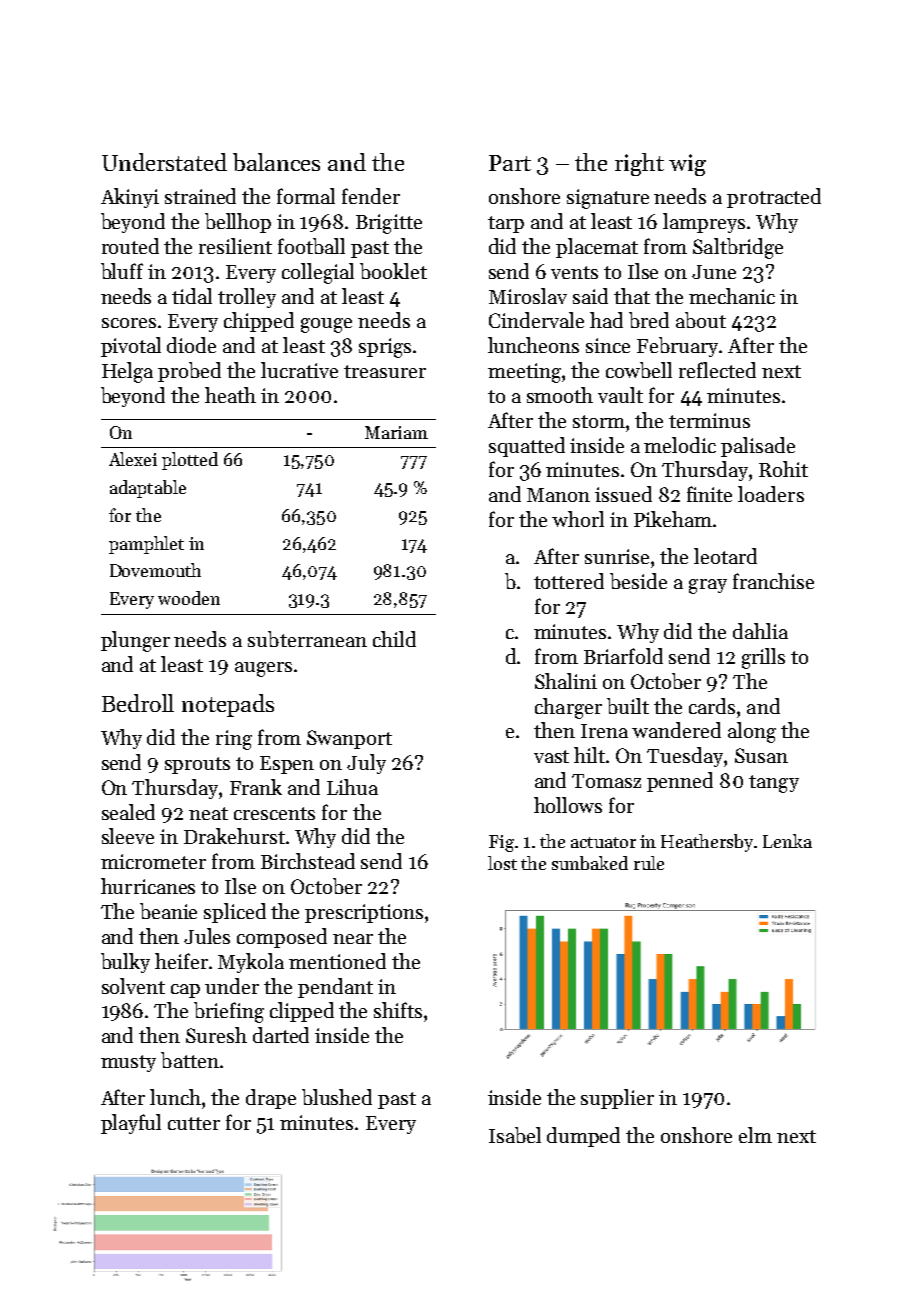  What do you see at coordinates (510, 163) in the image?
I see `Part` at bounding box center [510, 163].
